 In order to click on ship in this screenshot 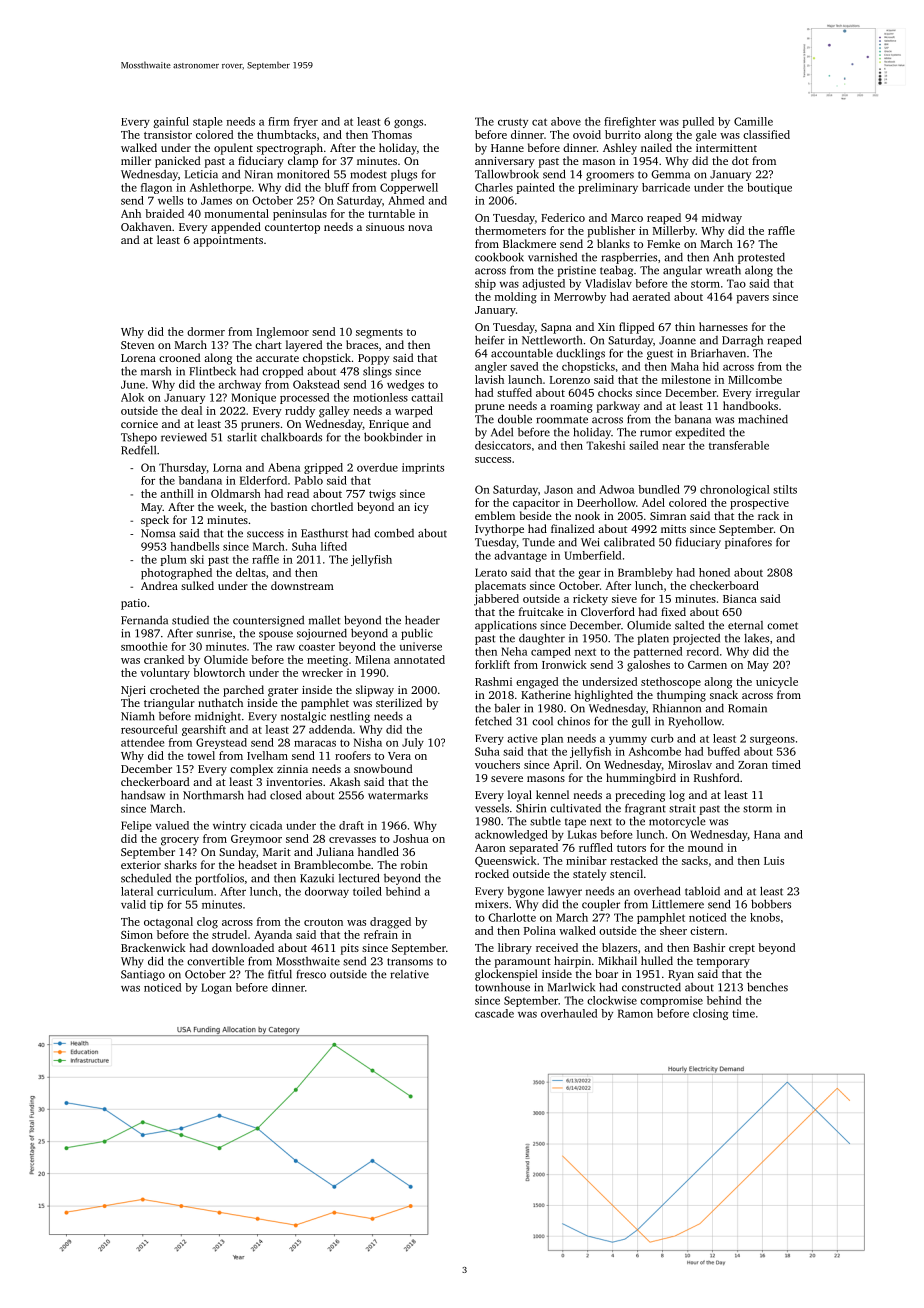, I will do `click(485, 284)`.
